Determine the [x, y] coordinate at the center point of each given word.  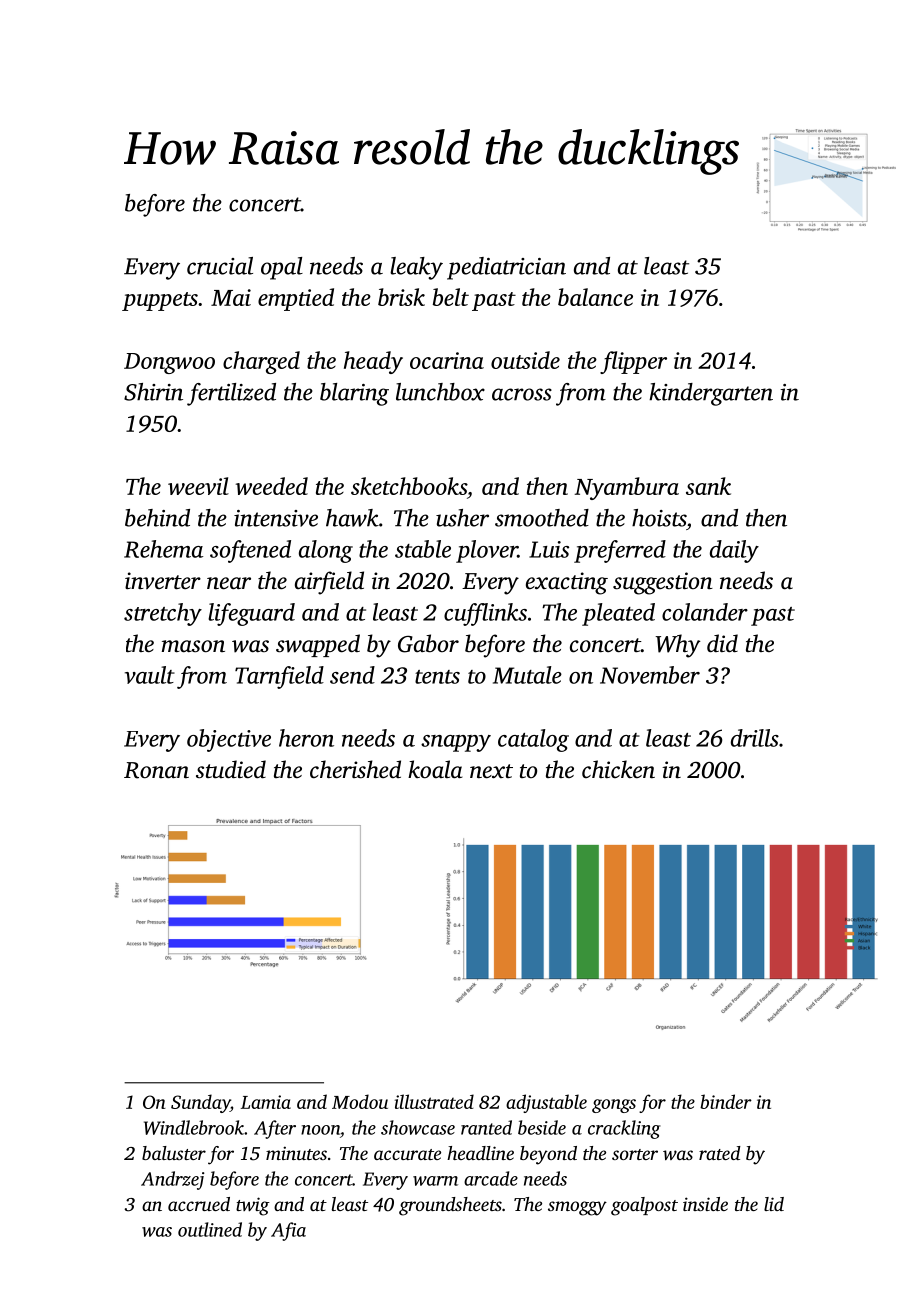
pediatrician [506, 268]
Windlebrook [194, 1127]
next [491, 771]
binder [726, 1101]
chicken [618, 769]
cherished [355, 769]
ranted [486, 1127]
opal [282, 268]
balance [595, 297]
